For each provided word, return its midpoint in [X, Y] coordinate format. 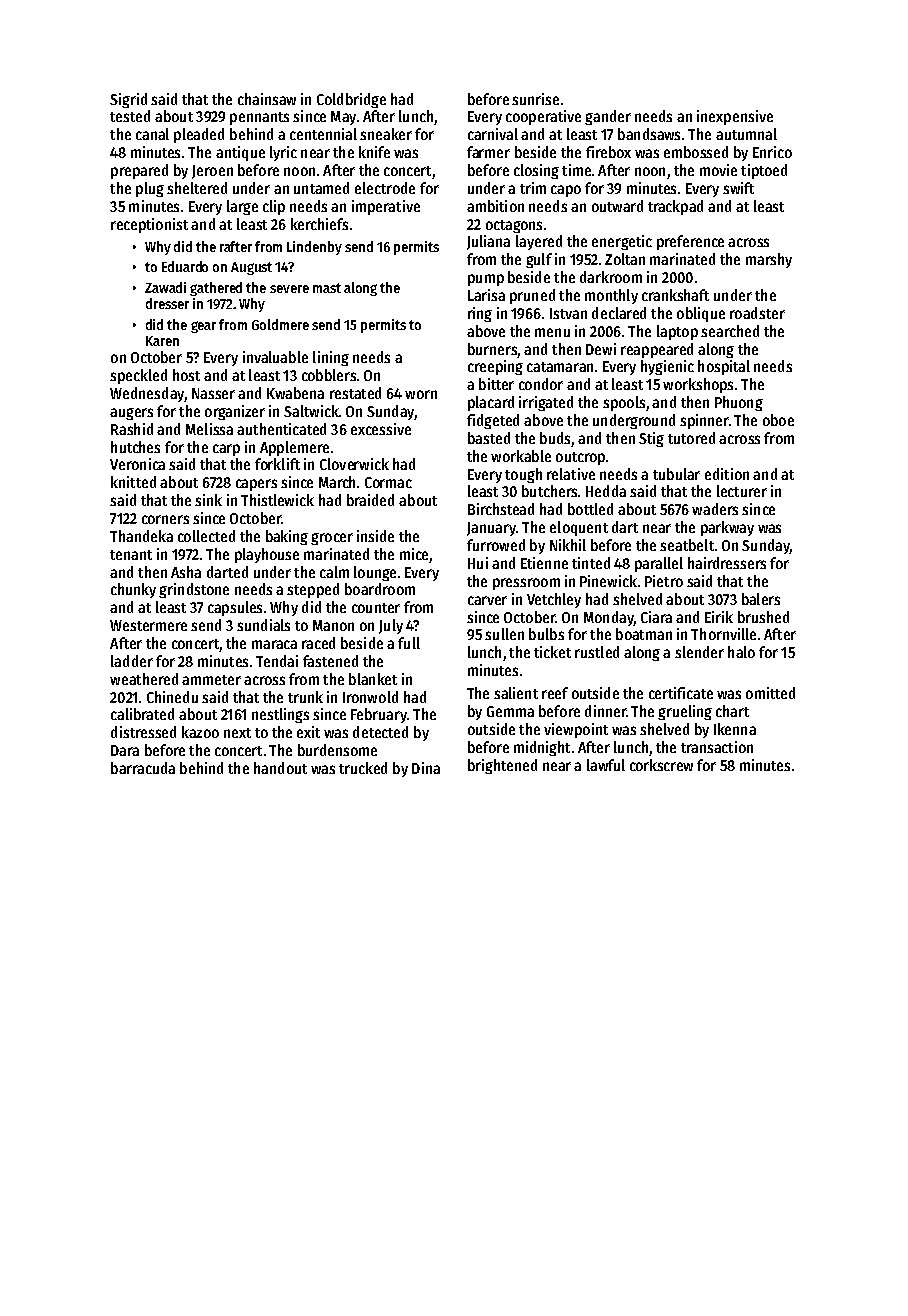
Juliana [488, 242]
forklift [277, 464]
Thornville [723, 634]
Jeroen [212, 172]
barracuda [143, 768]
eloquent [579, 528]
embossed [696, 152]
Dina [426, 768]
